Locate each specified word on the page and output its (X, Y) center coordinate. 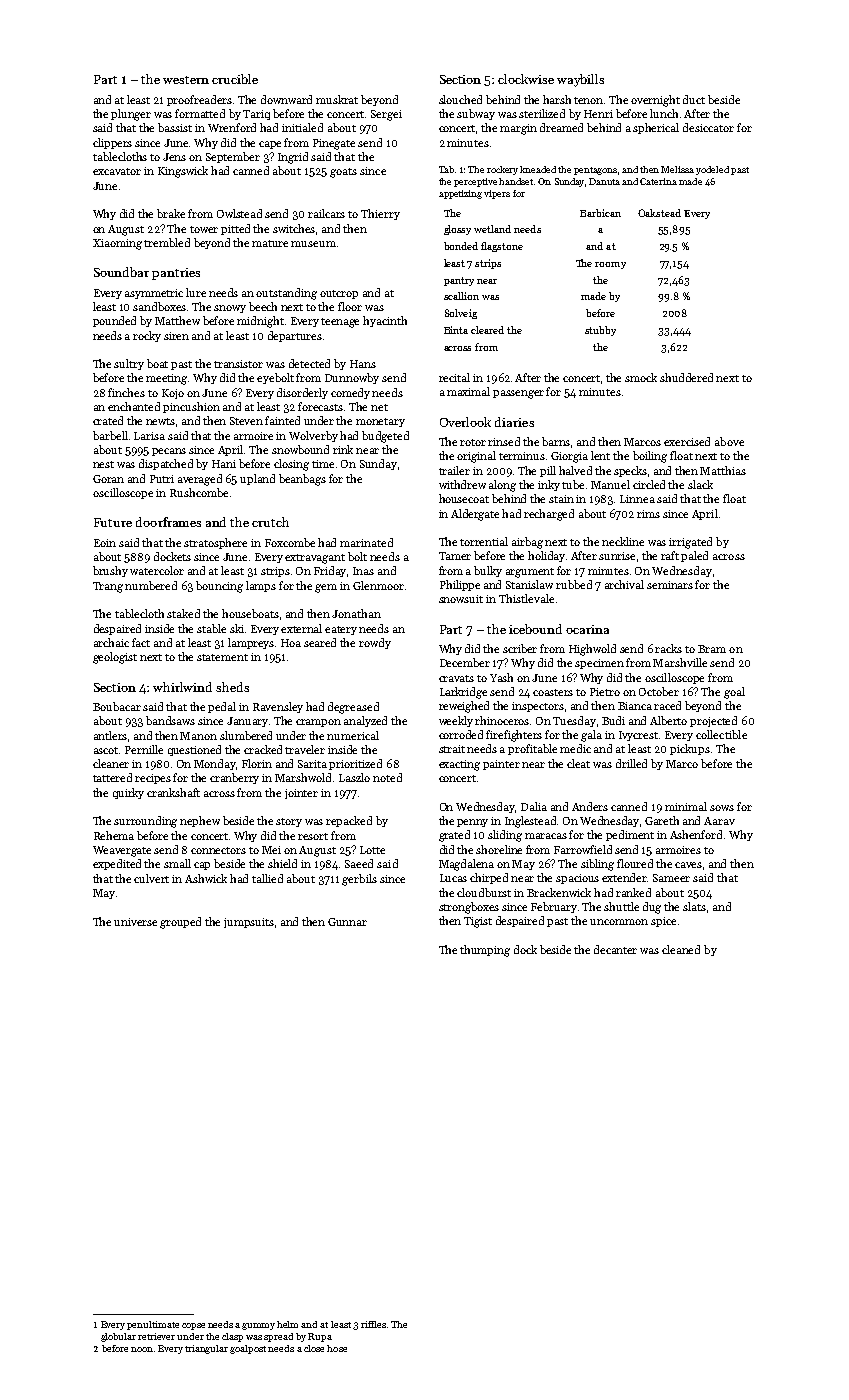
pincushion (191, 407)
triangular (206, 1349)
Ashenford (696, 834)
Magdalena (466, 865)
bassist (175, 127)
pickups (690, 749)
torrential (484, 541)
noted (387, 777)
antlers (110, 735)
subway (476, 114)
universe (135, 922)
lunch (664, 113)
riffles (373, 1324)
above (729, 441)
